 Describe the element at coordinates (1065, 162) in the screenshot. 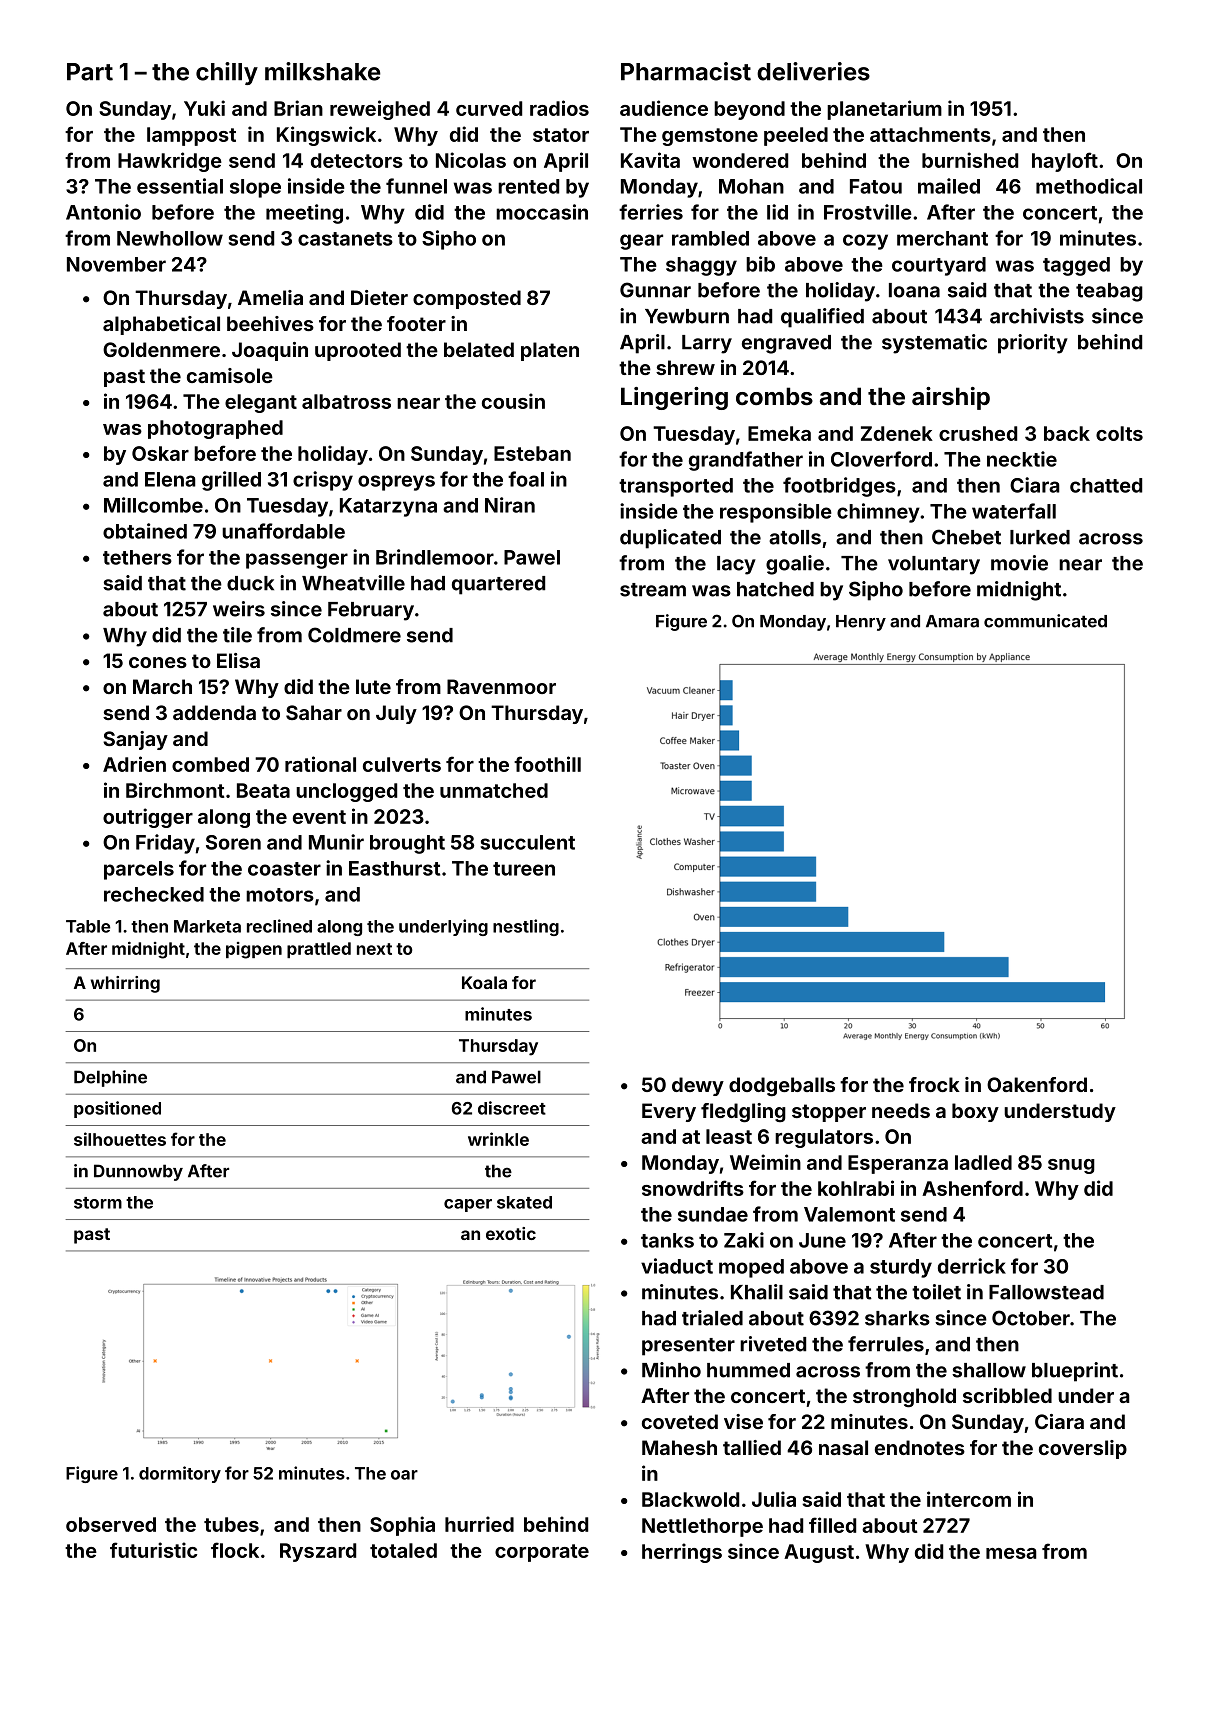

I see `hayloft` at that location.
